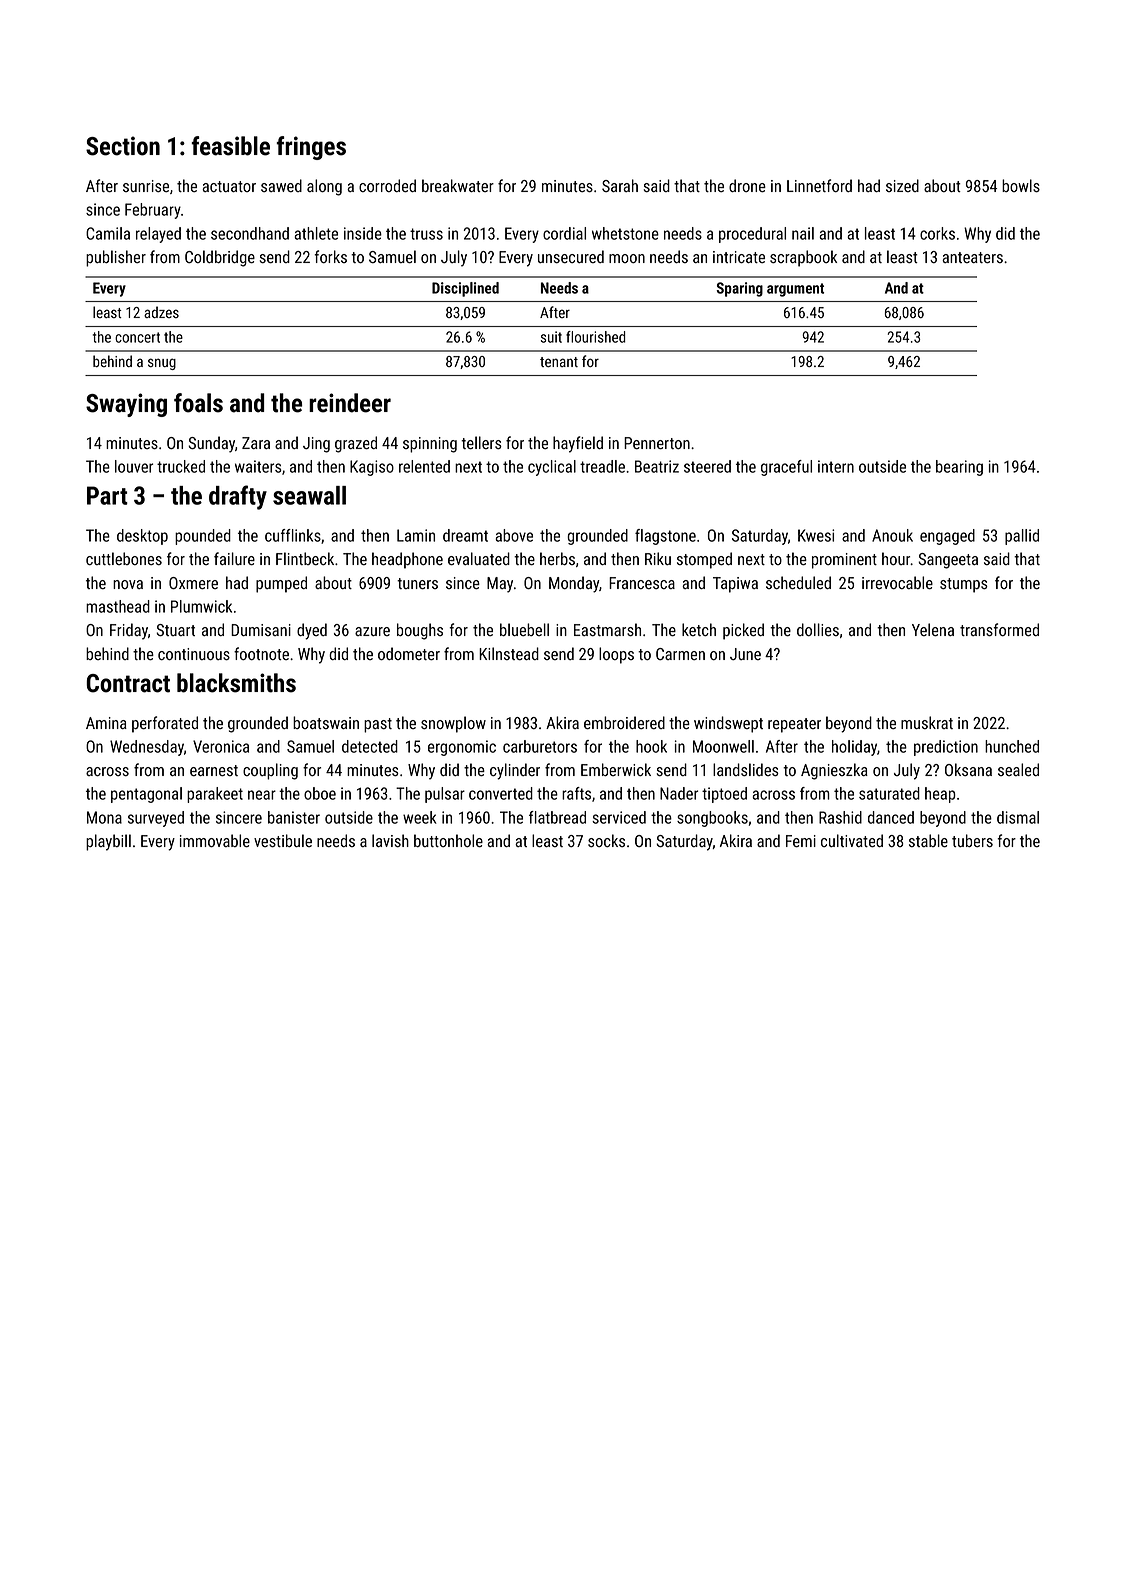 This image has width=1126, height=1592. Describe the element at coordinates (142, 537) in the image. I see `desktop` at that location.
